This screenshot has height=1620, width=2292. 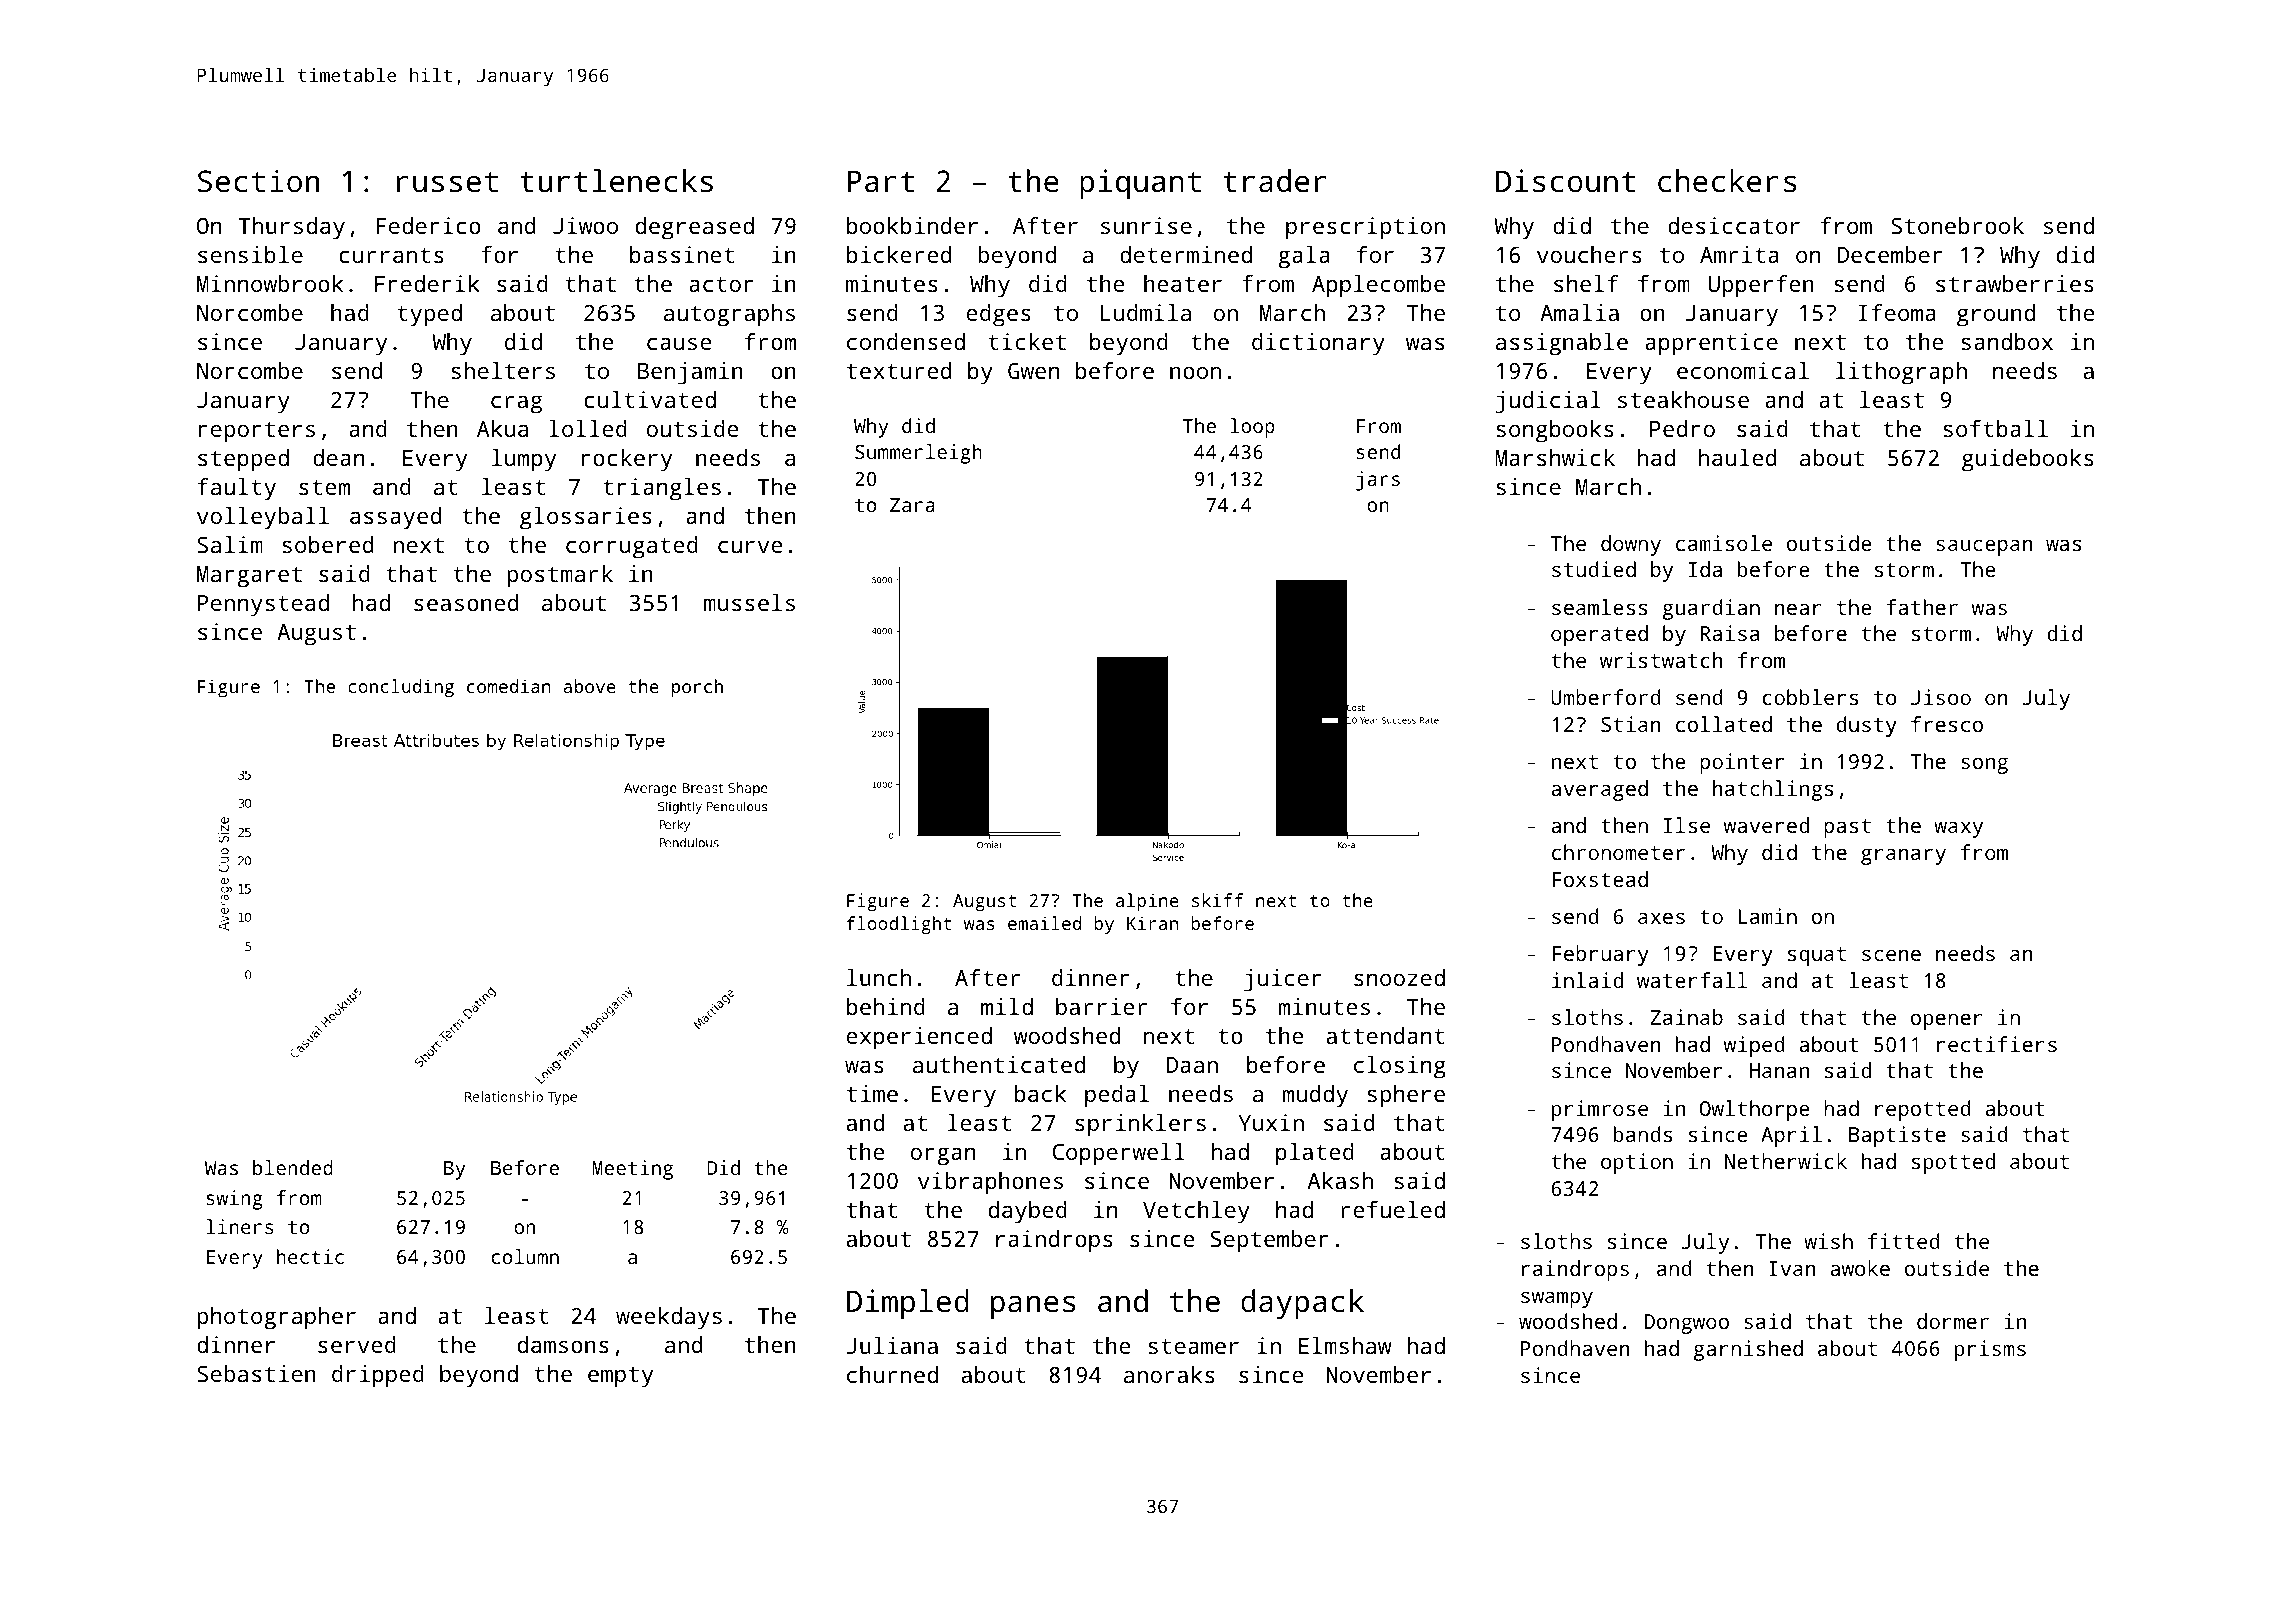 What do you see at coordinates (1007, 1006) in the screenshot?
I see `mild` at bounding box center [1007, 1006].
